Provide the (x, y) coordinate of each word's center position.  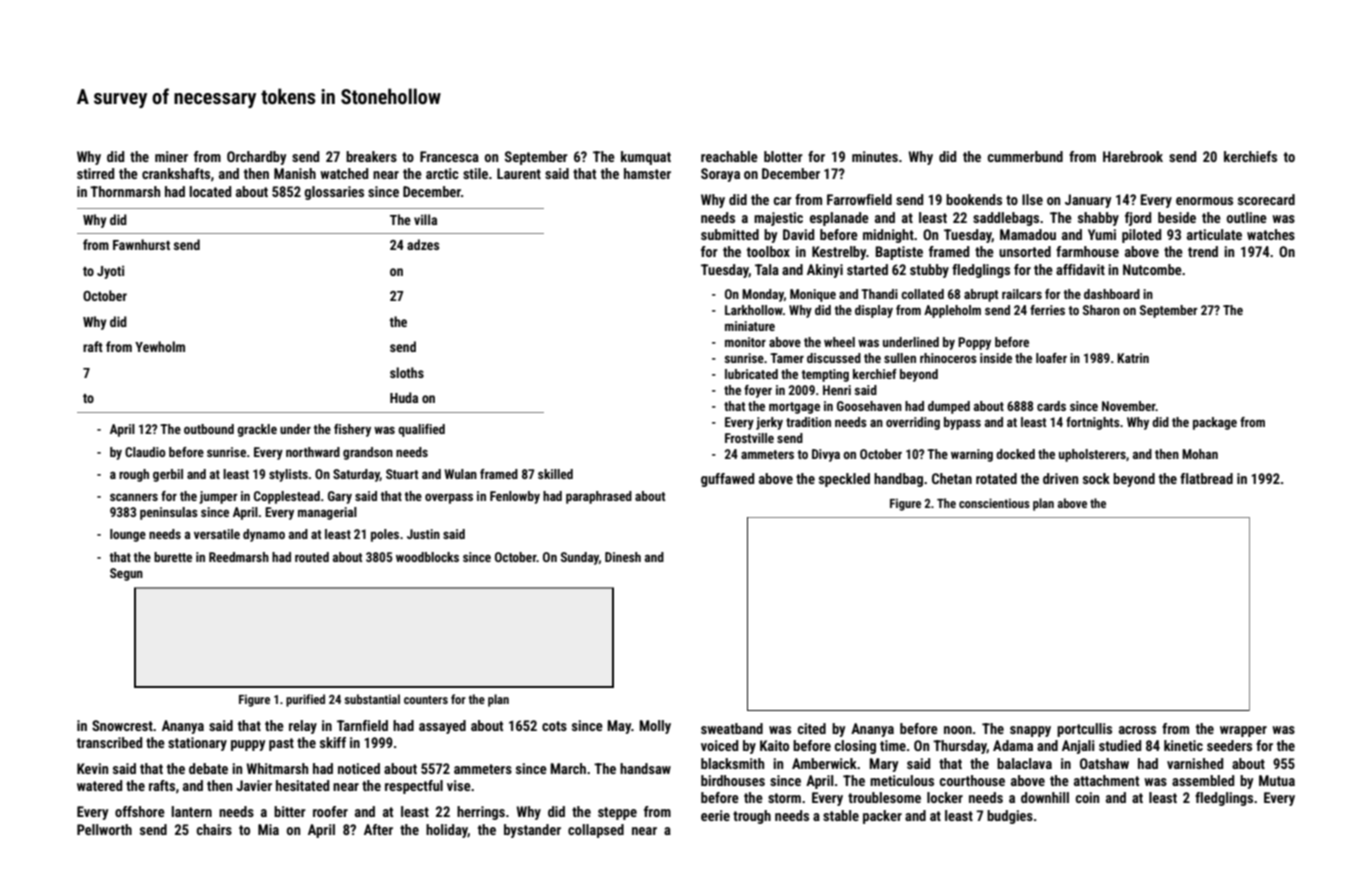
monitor (745, 342)
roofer (330, 811)
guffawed (727, 480)
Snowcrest (122, 725)
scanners (134, 497)
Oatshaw (1104, 763)
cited (811, 728)
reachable (729, 156)
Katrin (1133, 358)
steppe (617, 813)
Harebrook (1133, 156)
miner (171, 156)
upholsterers (1092, 455)
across (1137, 730)
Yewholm (160, 346)
